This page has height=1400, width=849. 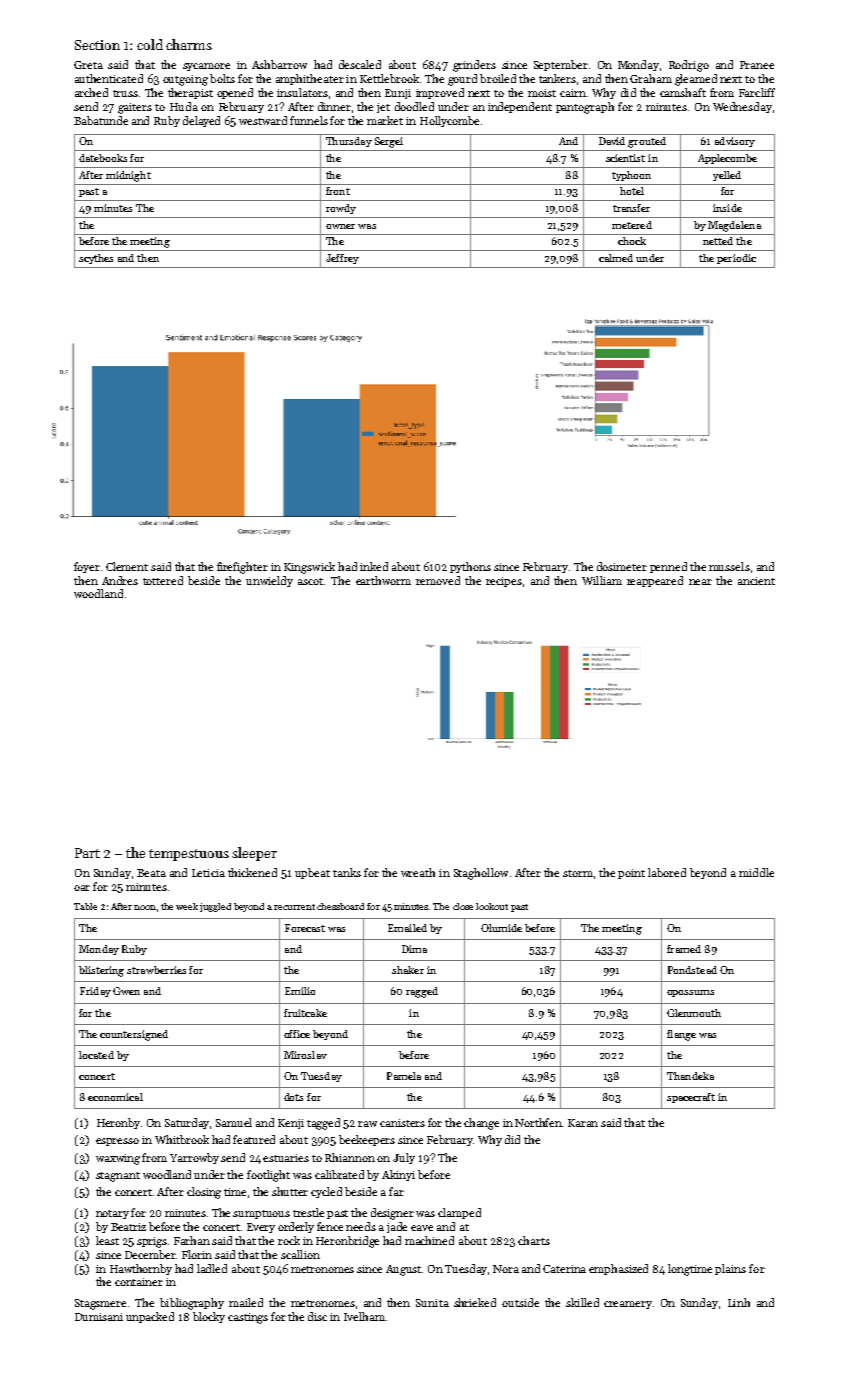 What do you see at coordinates (87, 853) in the page?
I see `Part` at bounding box center [87, 853].
